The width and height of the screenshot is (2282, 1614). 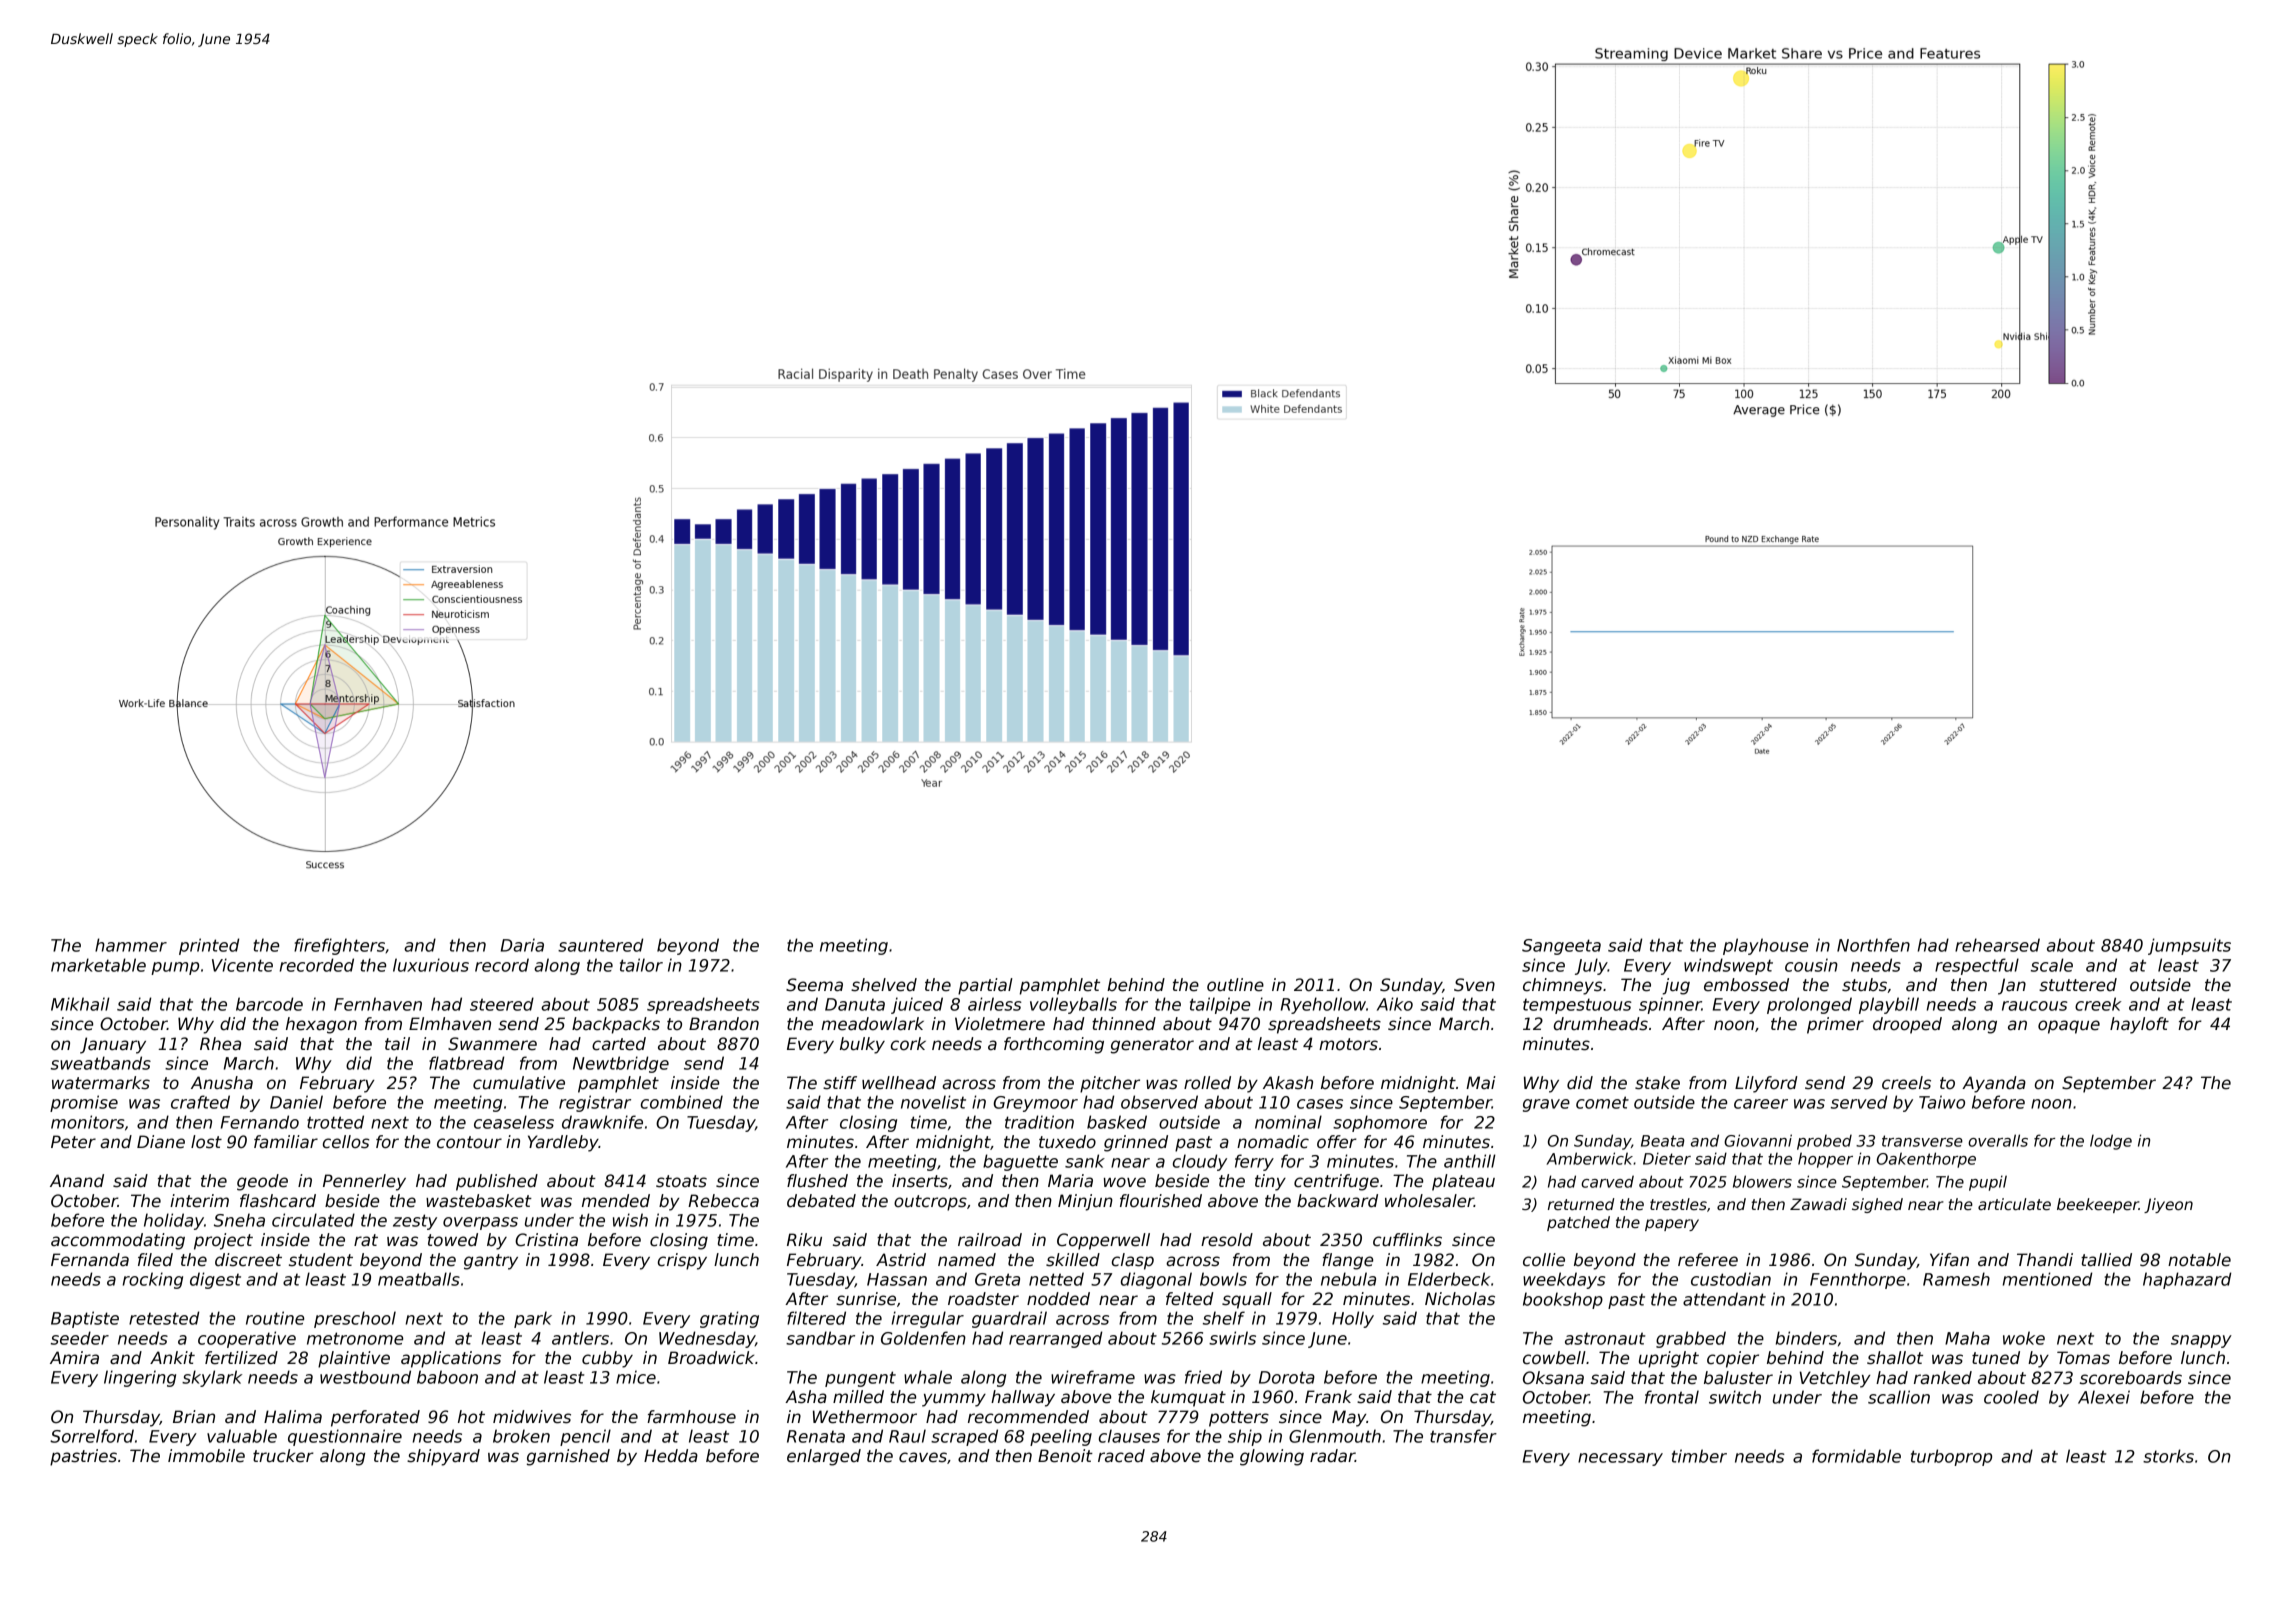 What do you see at coordinates (479, 1201) in the screenshot?
I see `wastebasket` at bounding box center [479, 1201].
